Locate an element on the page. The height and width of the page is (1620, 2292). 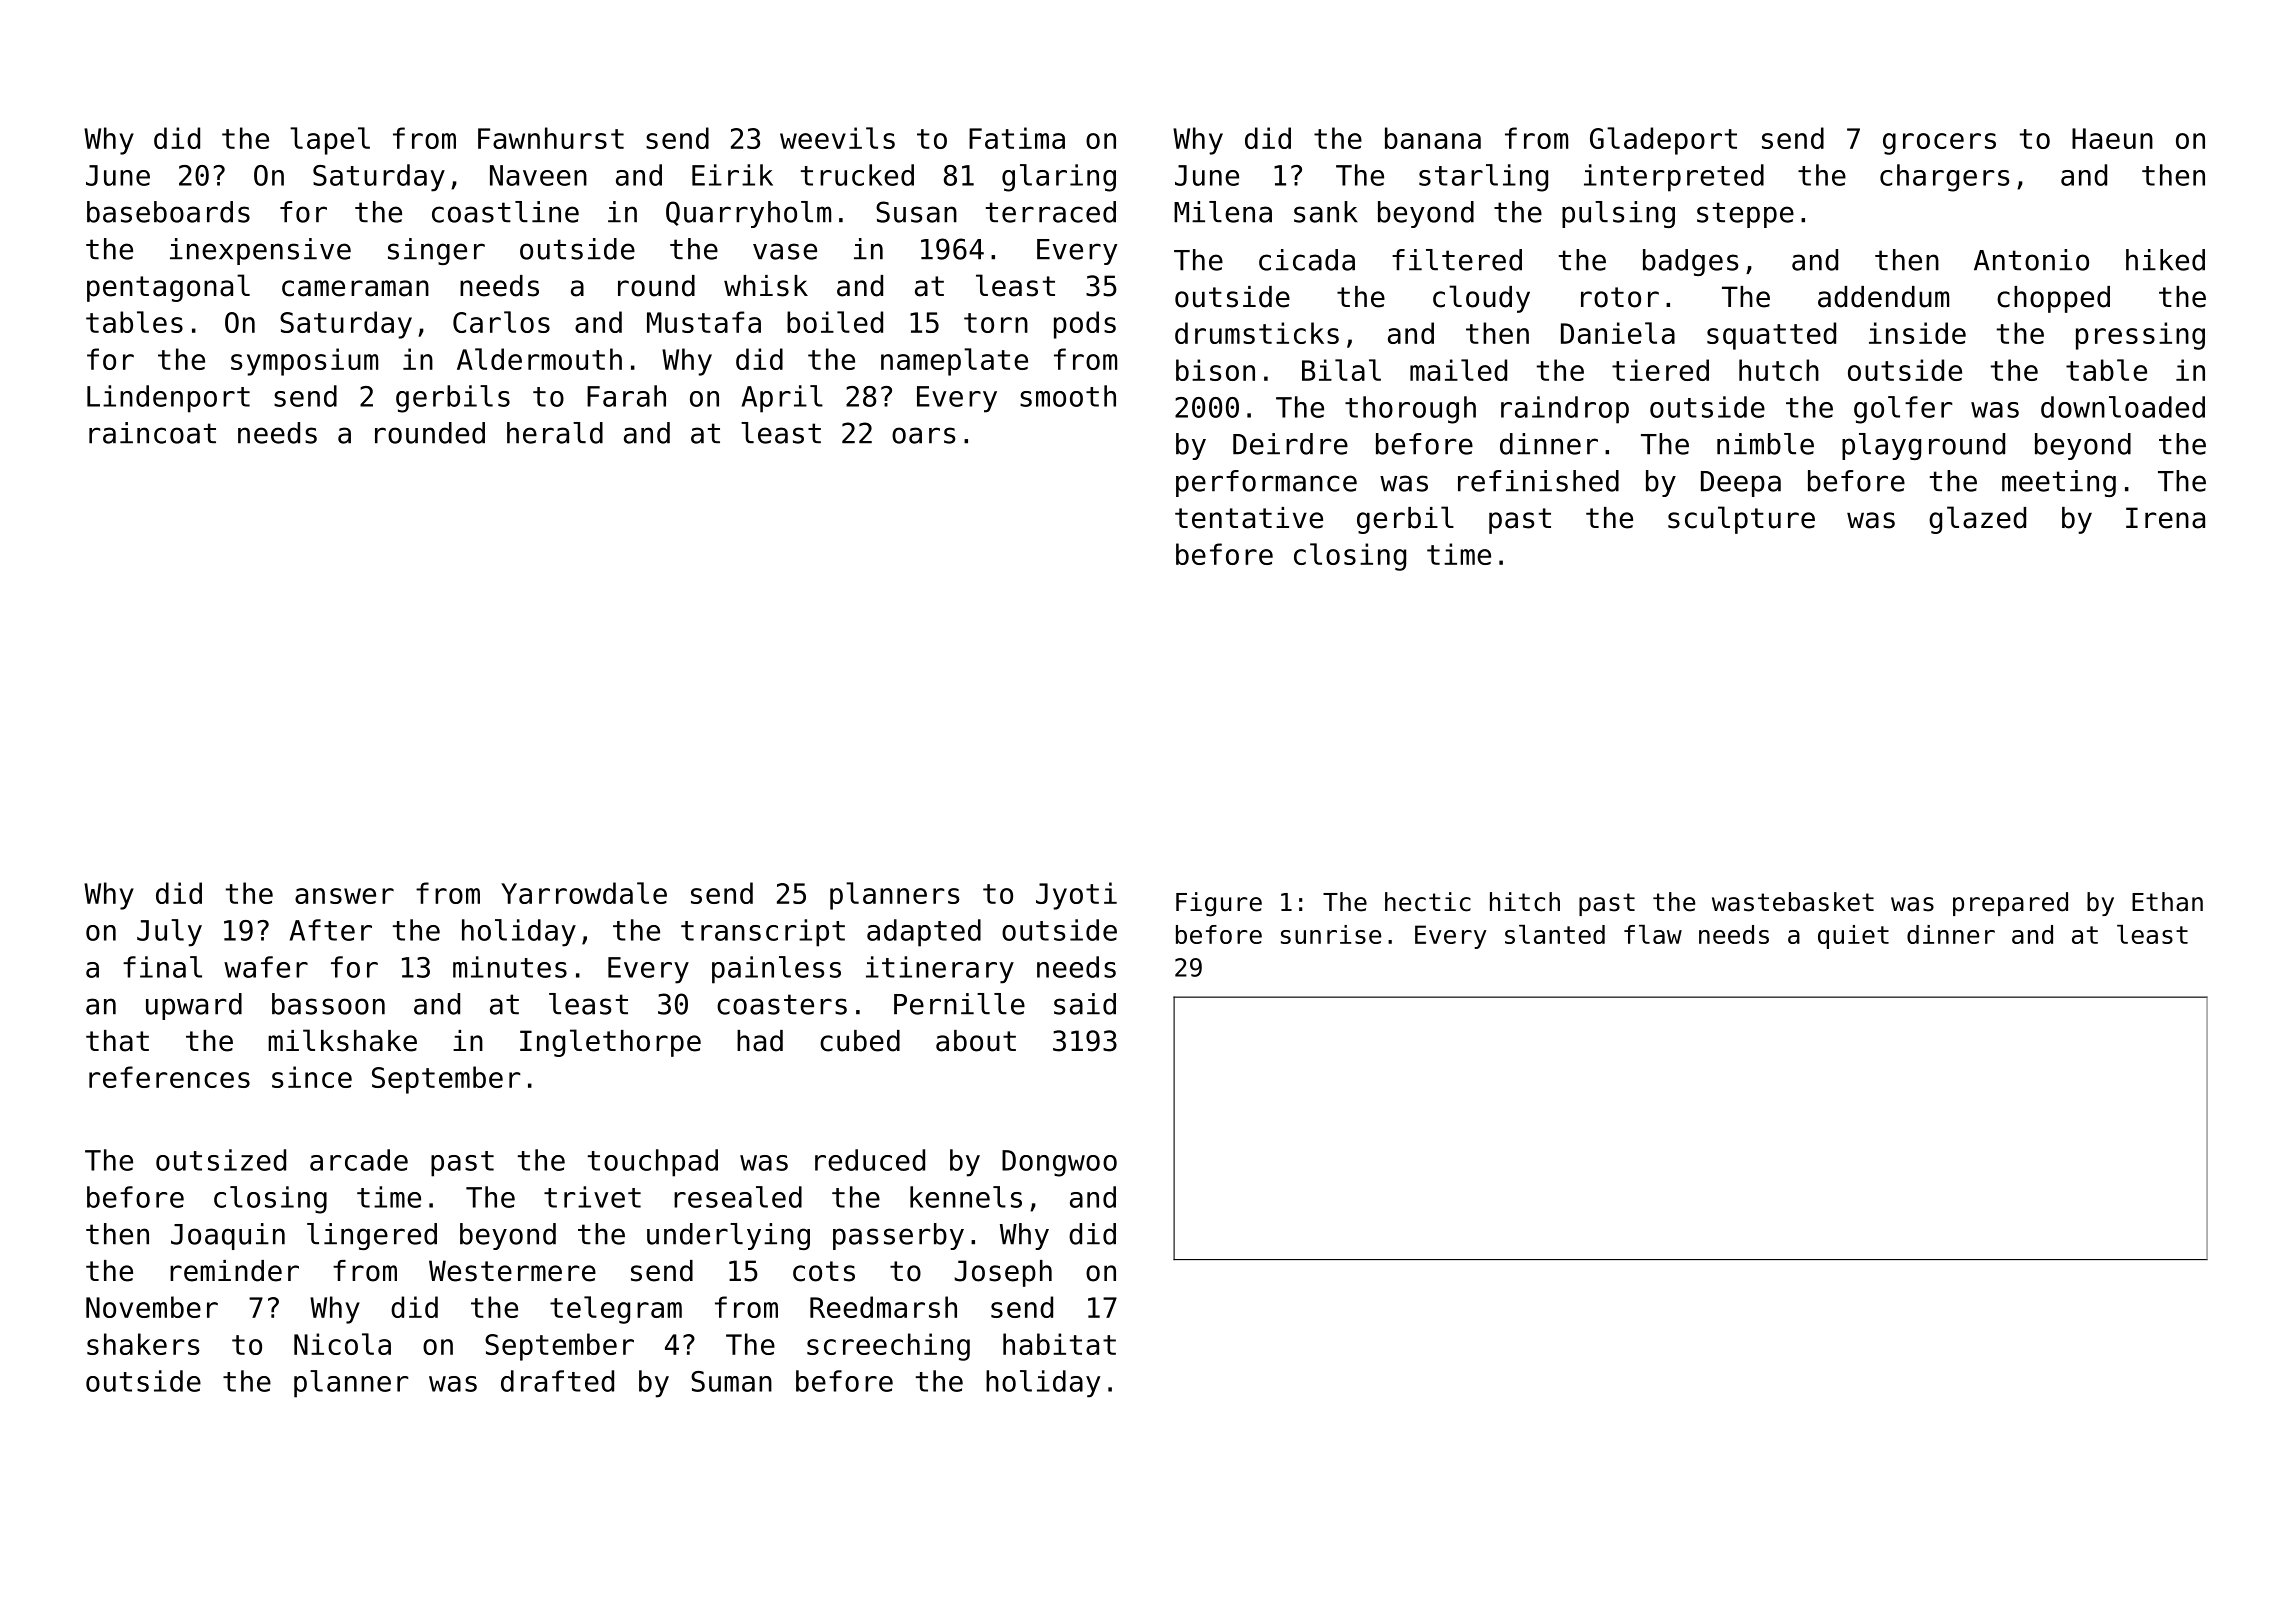
drafted is located at coordinates (557, 1381).
